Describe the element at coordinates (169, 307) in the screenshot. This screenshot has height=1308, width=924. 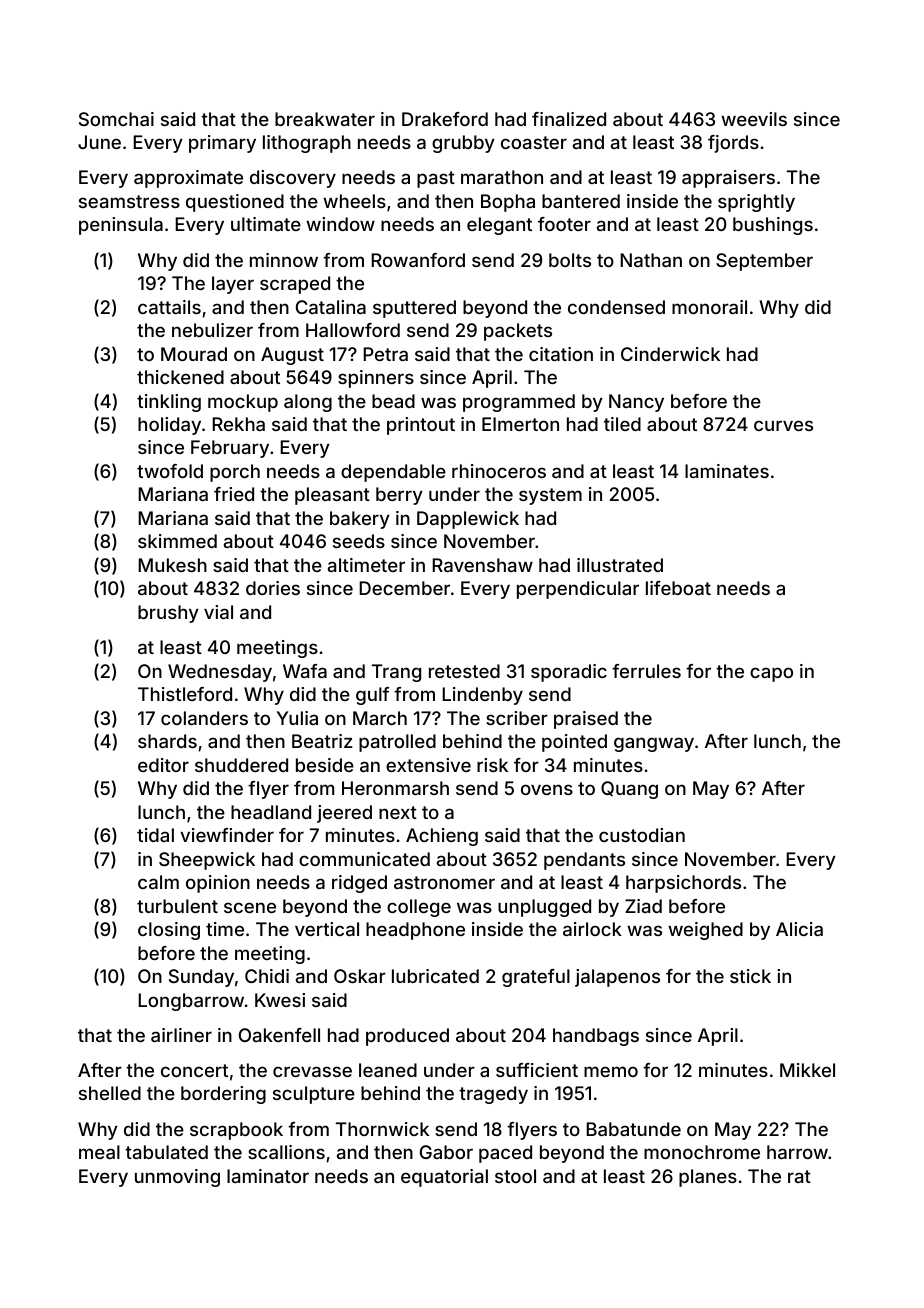
I see `cattails` at that location.
